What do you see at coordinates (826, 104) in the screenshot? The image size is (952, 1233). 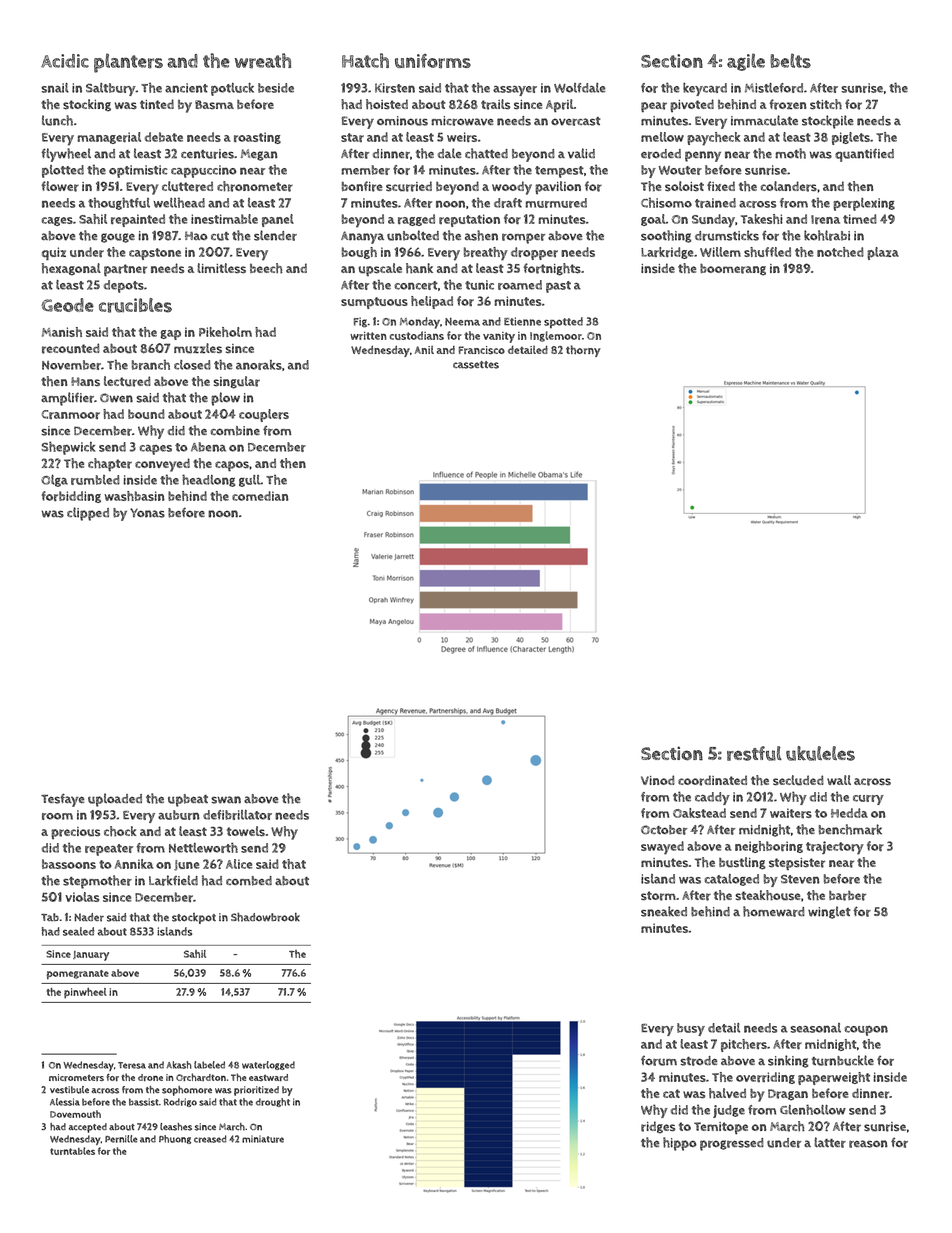 I see `stitch` at bounding box center [826, 104].
